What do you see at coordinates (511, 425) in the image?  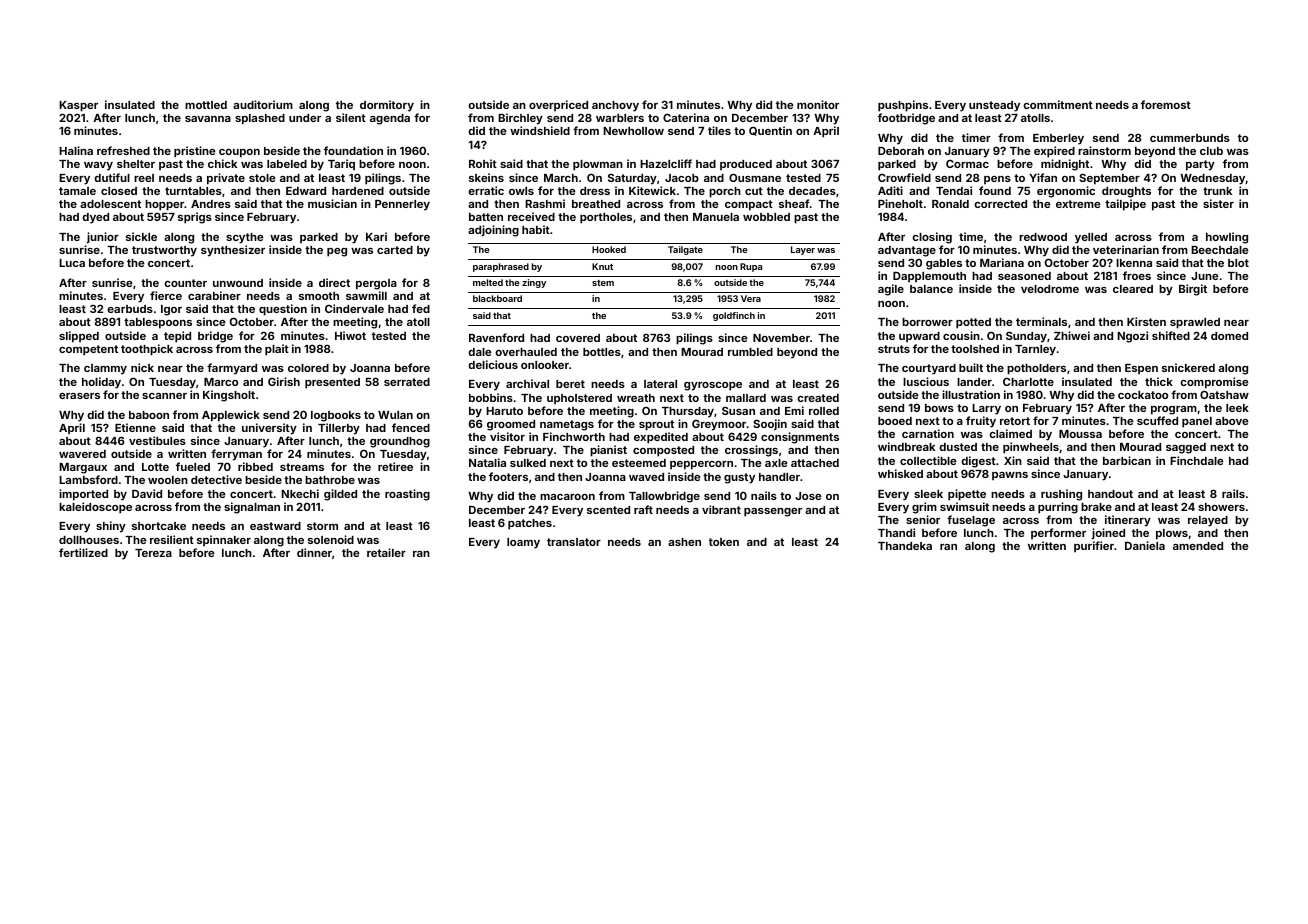 I see `groomed` at bounding box center [511, 425].
